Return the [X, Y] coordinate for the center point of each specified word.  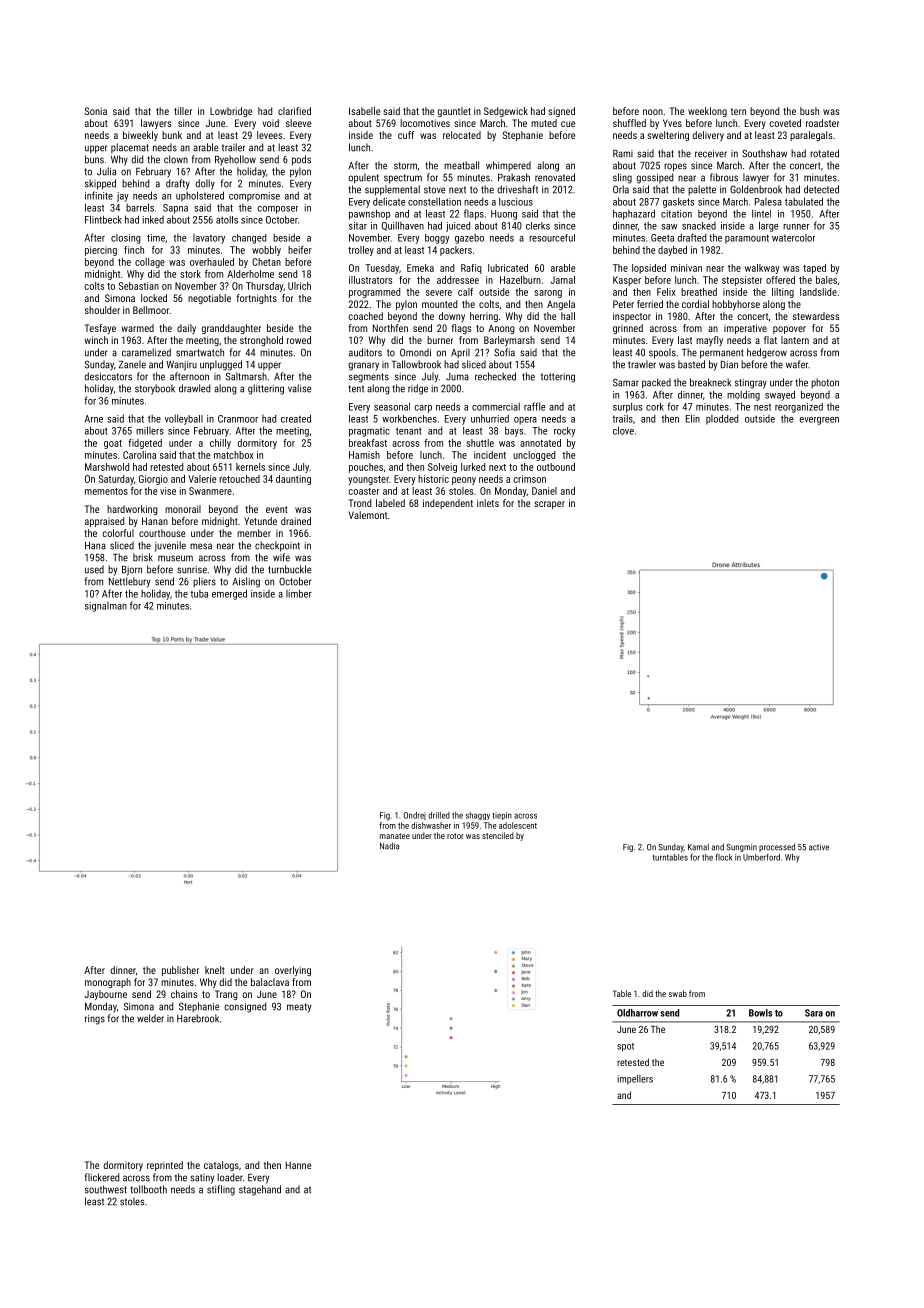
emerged [229, 594]
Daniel [544, 491]
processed [777, 847]
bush [809, 111]
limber [299, 593]
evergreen [819, 421]
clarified [294, 111]
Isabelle [364, 111]
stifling [221, 1190]
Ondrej [415, 816]
